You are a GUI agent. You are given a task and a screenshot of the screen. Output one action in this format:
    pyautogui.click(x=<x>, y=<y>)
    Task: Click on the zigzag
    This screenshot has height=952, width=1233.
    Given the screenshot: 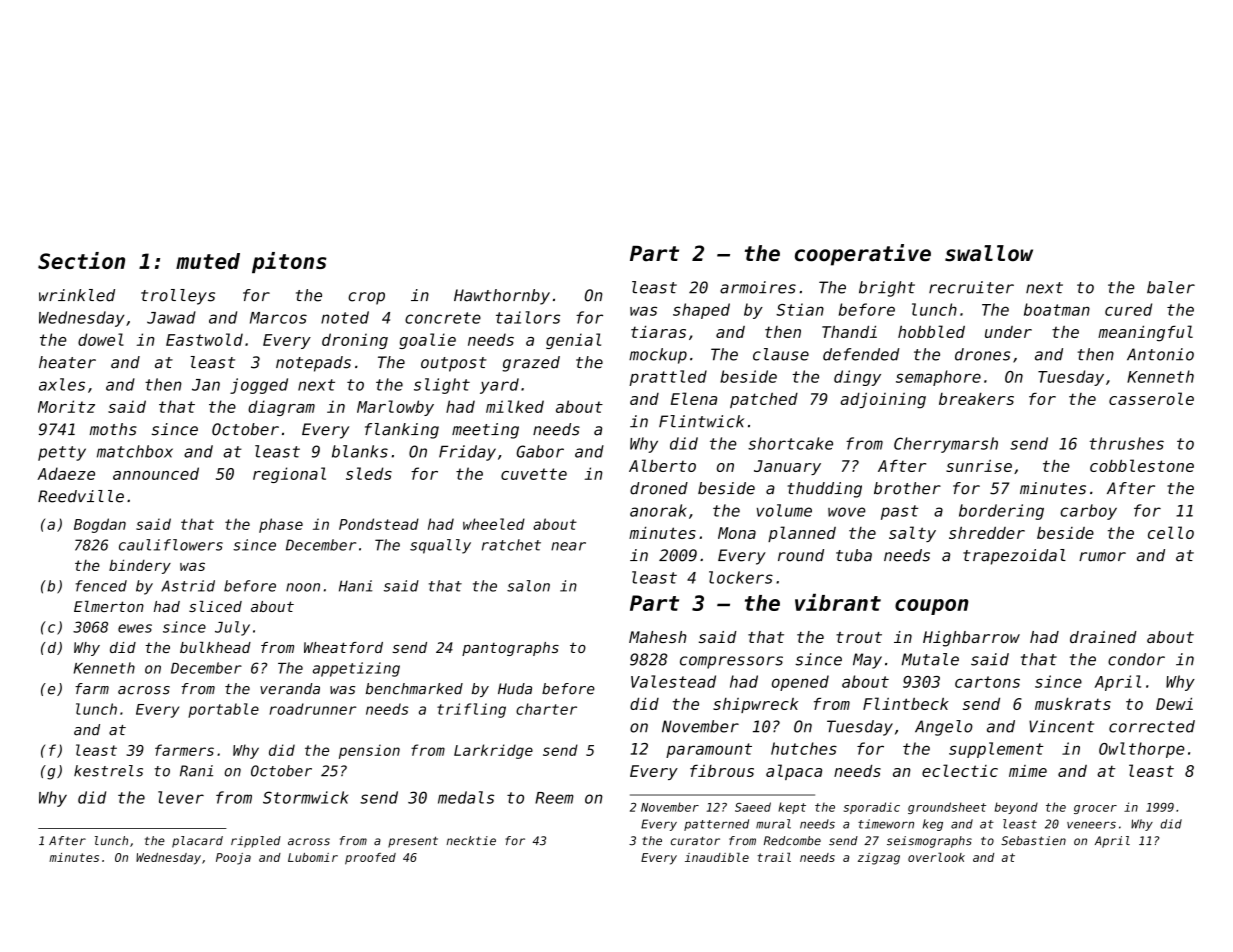 What is the action you would take?
    pyautogui.click(x=879, y=859)
